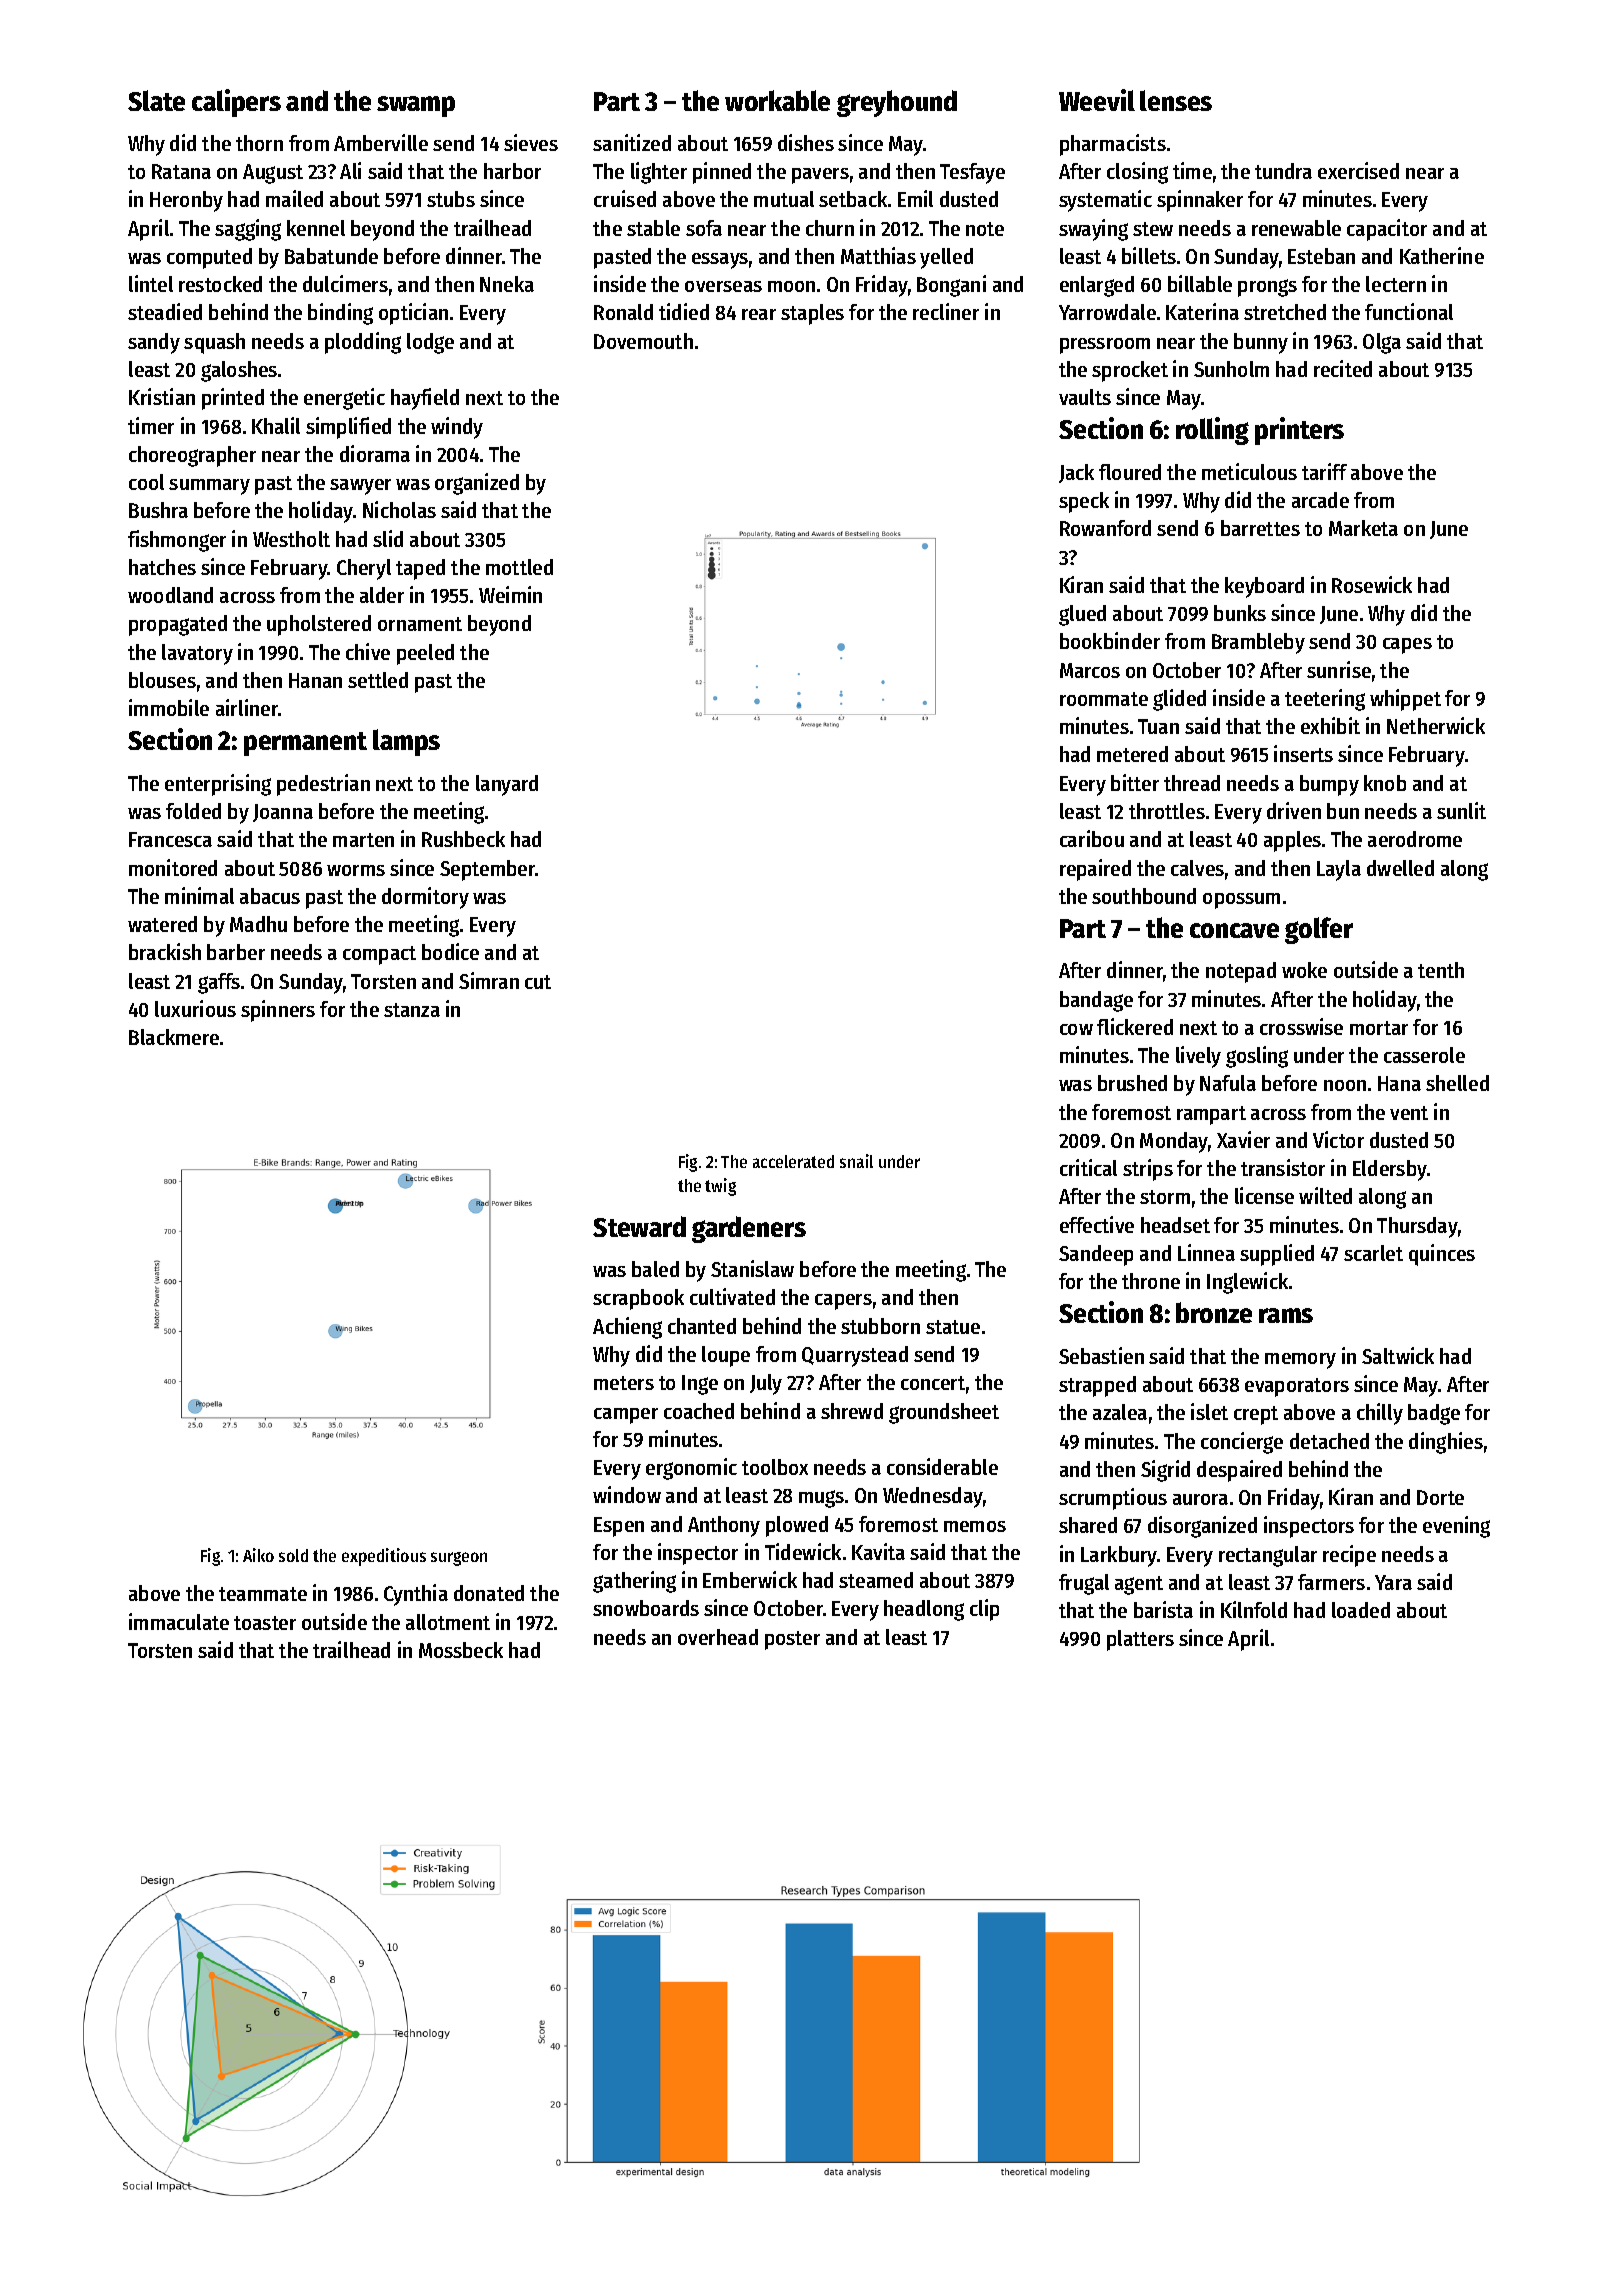 The width and height of the image is (1620, 2292). What do you see at coordinates (1176, 100) in the image?
I see `lenses` at bounding box center [1176, 100].
